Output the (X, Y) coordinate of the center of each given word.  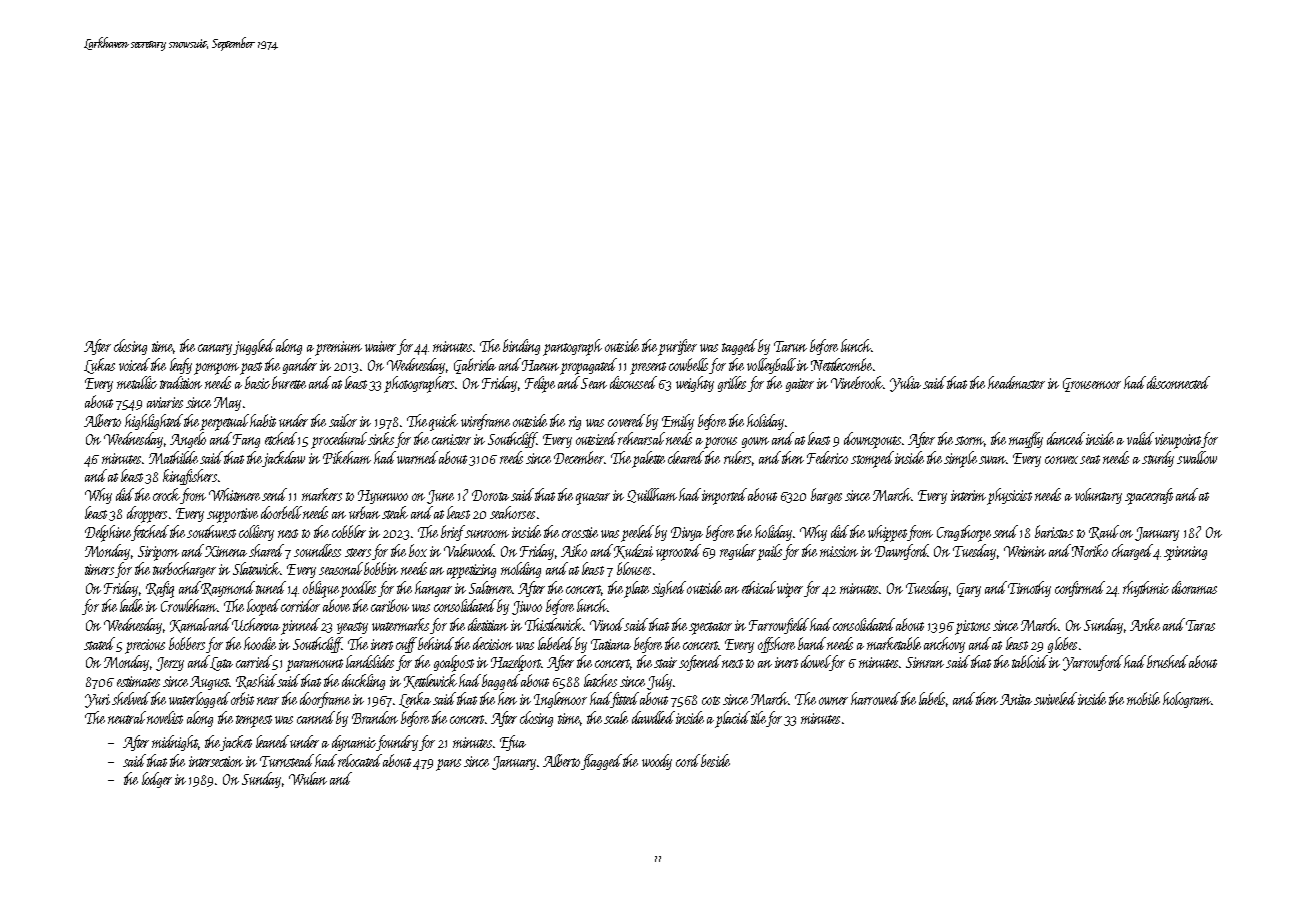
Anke (1145, 624)
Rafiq (160, 589)
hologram (1187, 700)
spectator (710, 628)
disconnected (1178, 382)
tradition (181, 382)
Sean (594, 383)
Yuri (97, 701)
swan (992, 460)
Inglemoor (560, 700)
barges (826, 496)
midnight (175, 743)
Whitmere (234, 494)
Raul (1104, 532)
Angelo (188, 440)
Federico (827, 457)
